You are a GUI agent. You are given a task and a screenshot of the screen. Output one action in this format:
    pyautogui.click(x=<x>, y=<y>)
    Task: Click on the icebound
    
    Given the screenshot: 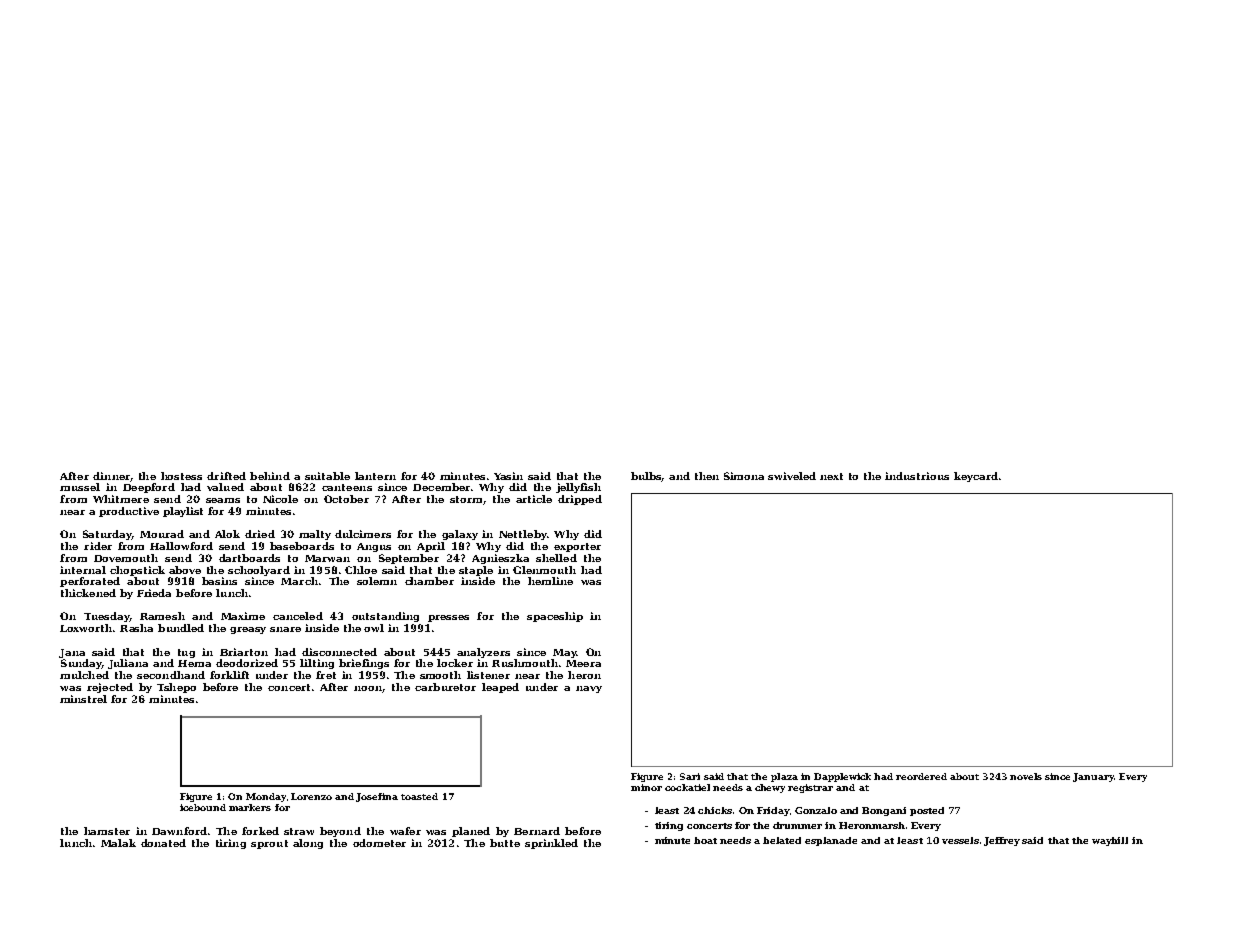 What is the action you would take?
    pyautogui.click(x=203, y=807)
